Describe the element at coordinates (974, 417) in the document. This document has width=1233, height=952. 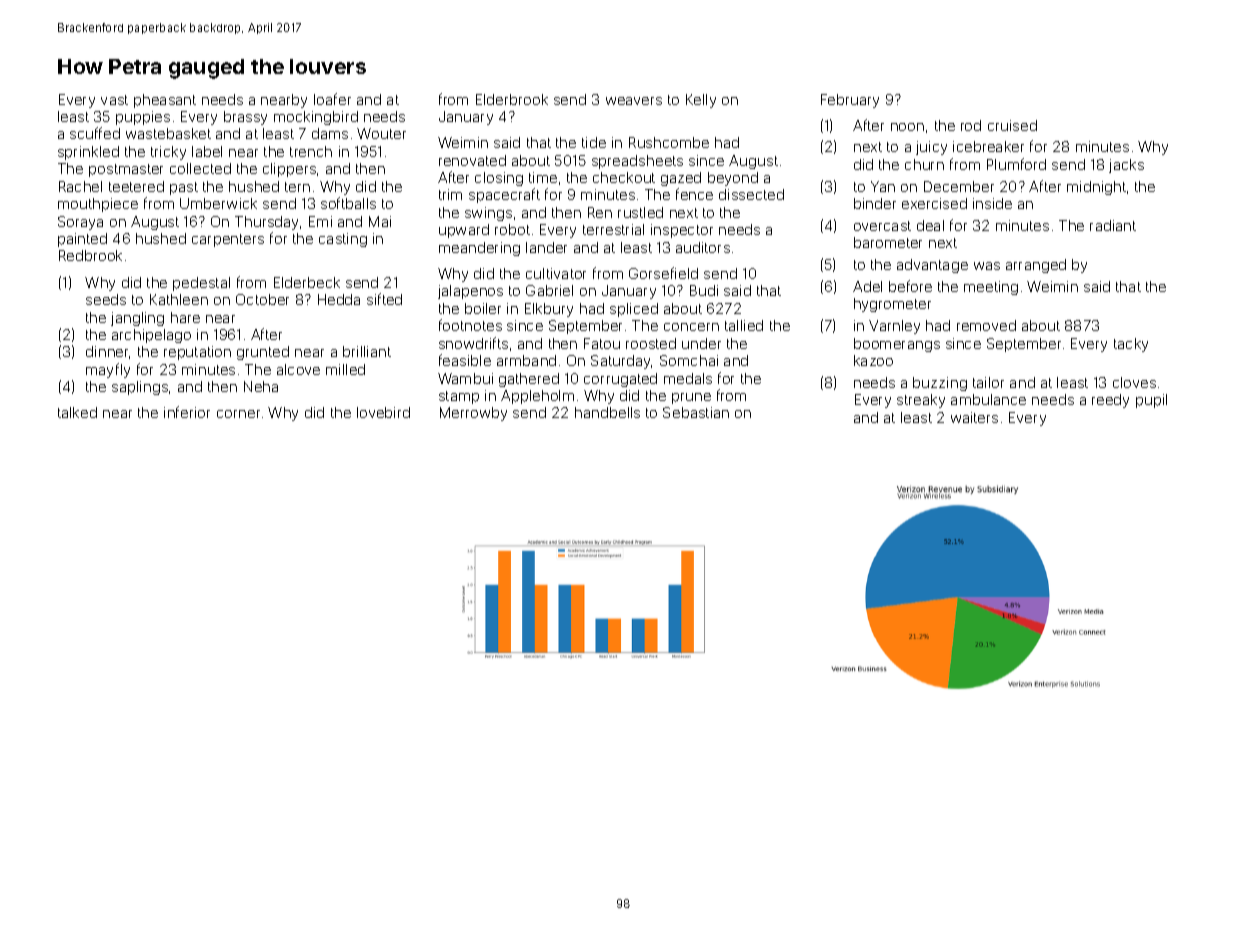
I see `waiters` at that location.
